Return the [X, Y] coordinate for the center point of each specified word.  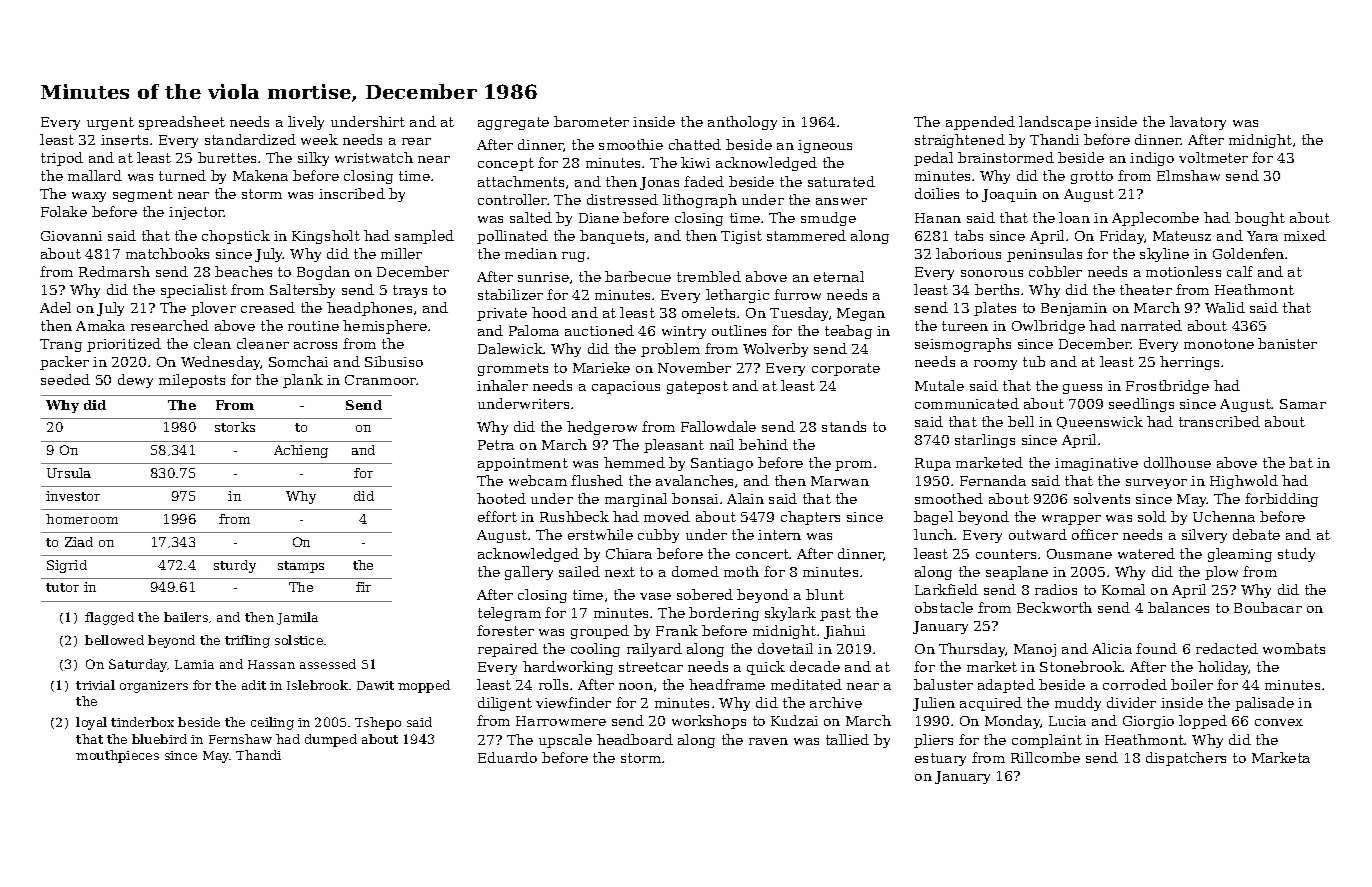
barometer [591, 121]
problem [670, 350]
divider [1131, 702]
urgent [110, 123]
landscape [1055, 123]
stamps [301, 567]
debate [1256, 534]
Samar [1303, 404]
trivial [95, 685]
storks [235, 427]
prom [853, 466]
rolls [553, 684]
